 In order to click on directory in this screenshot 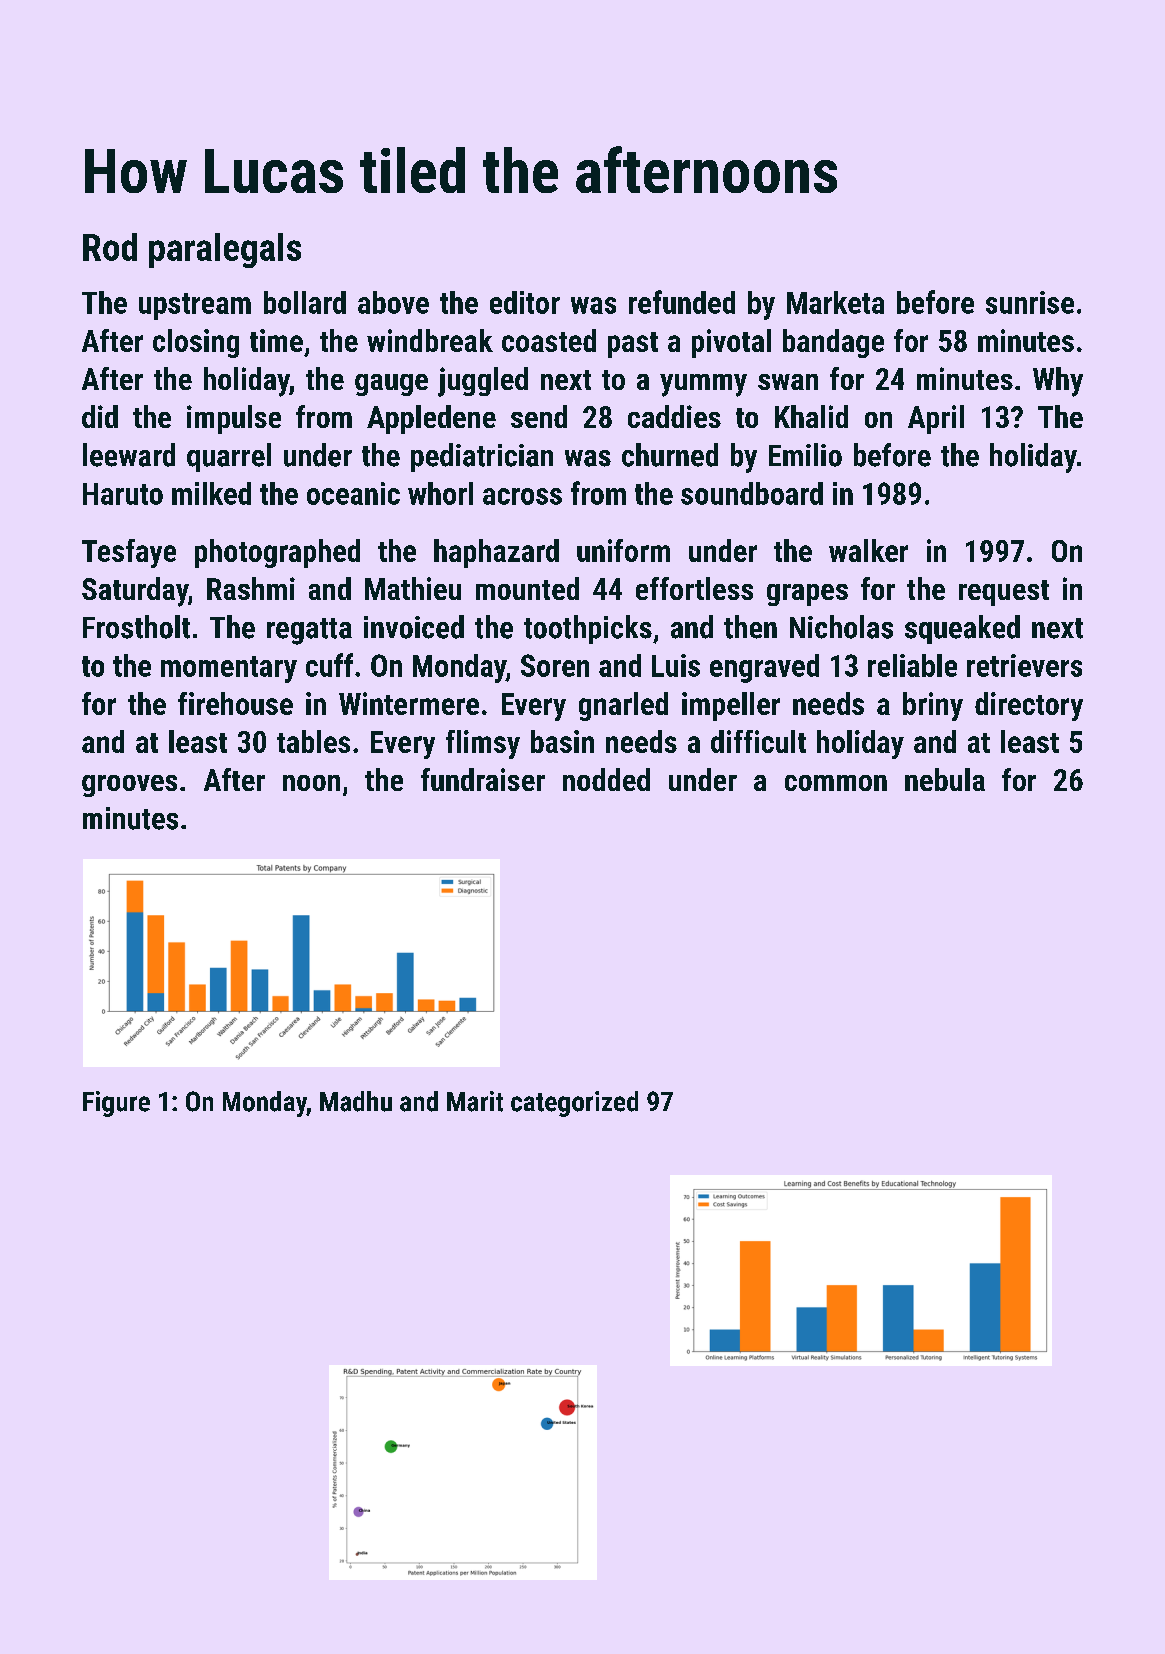, I will do `click(1029, 706)`.
